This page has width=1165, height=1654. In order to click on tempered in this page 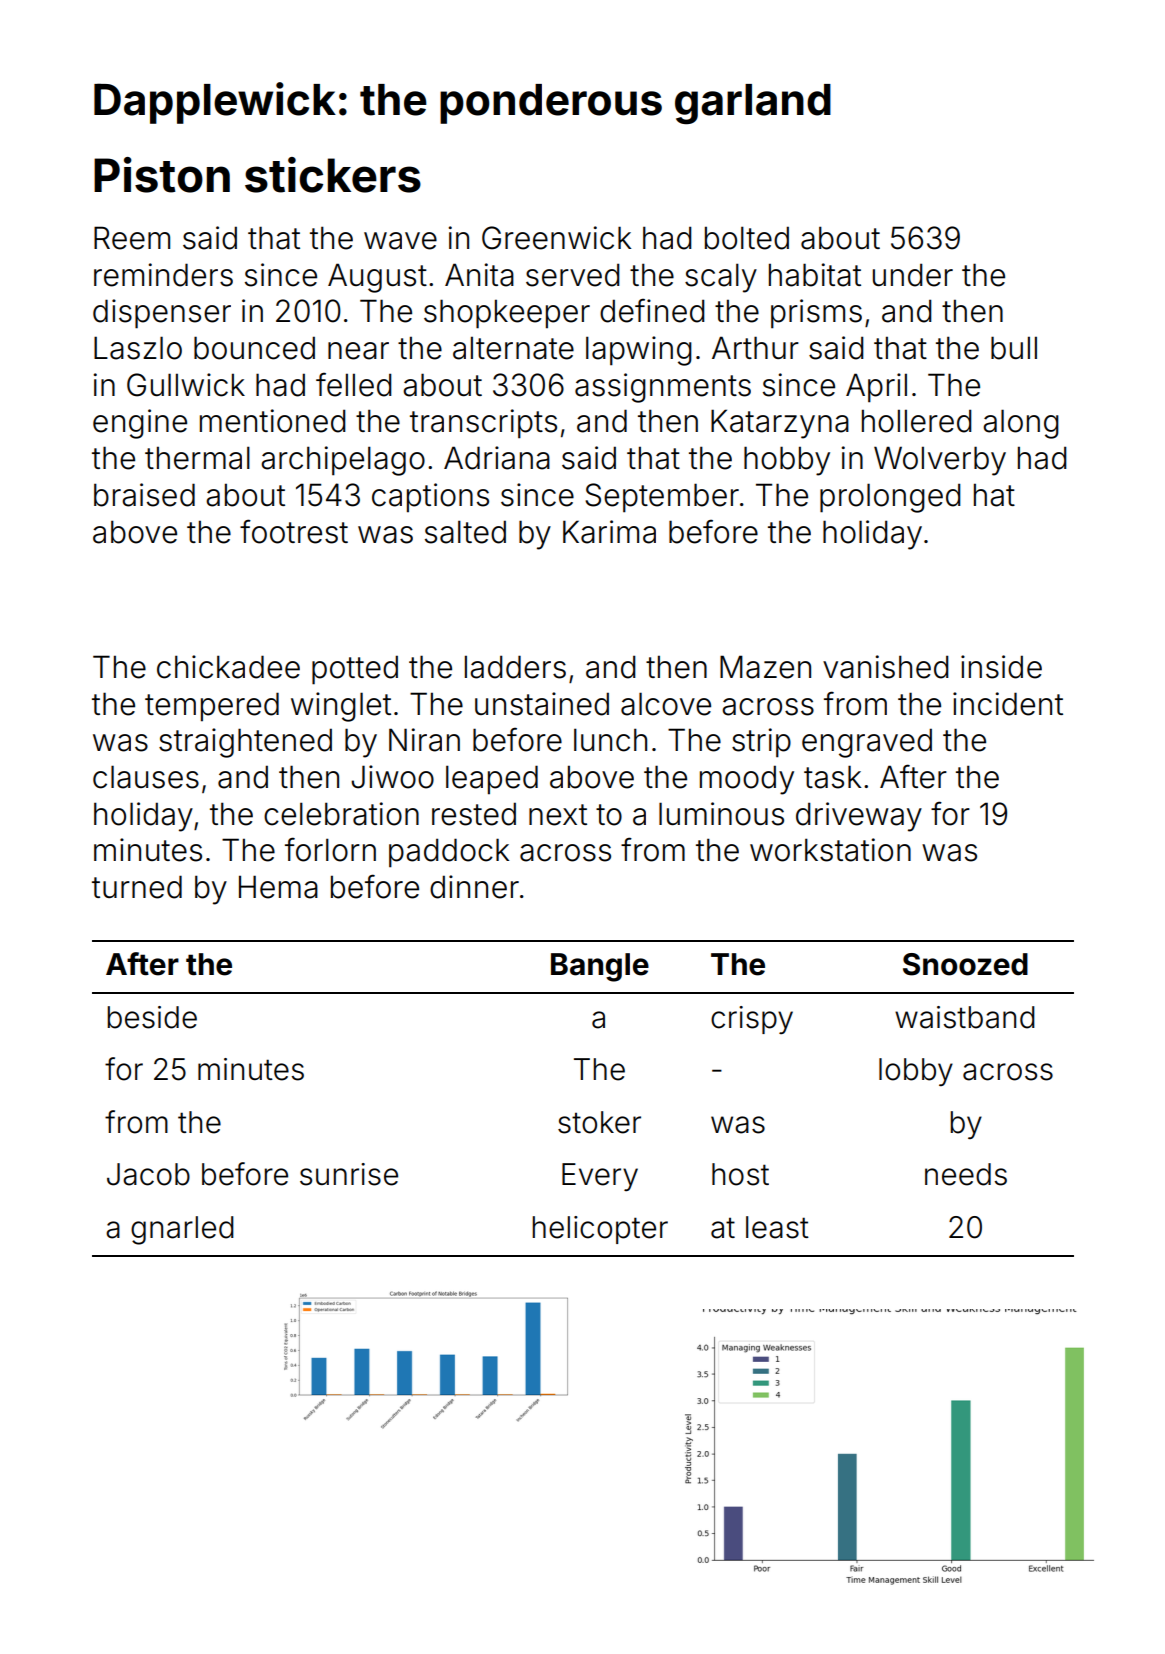, I will do `click(212, 706)`.
